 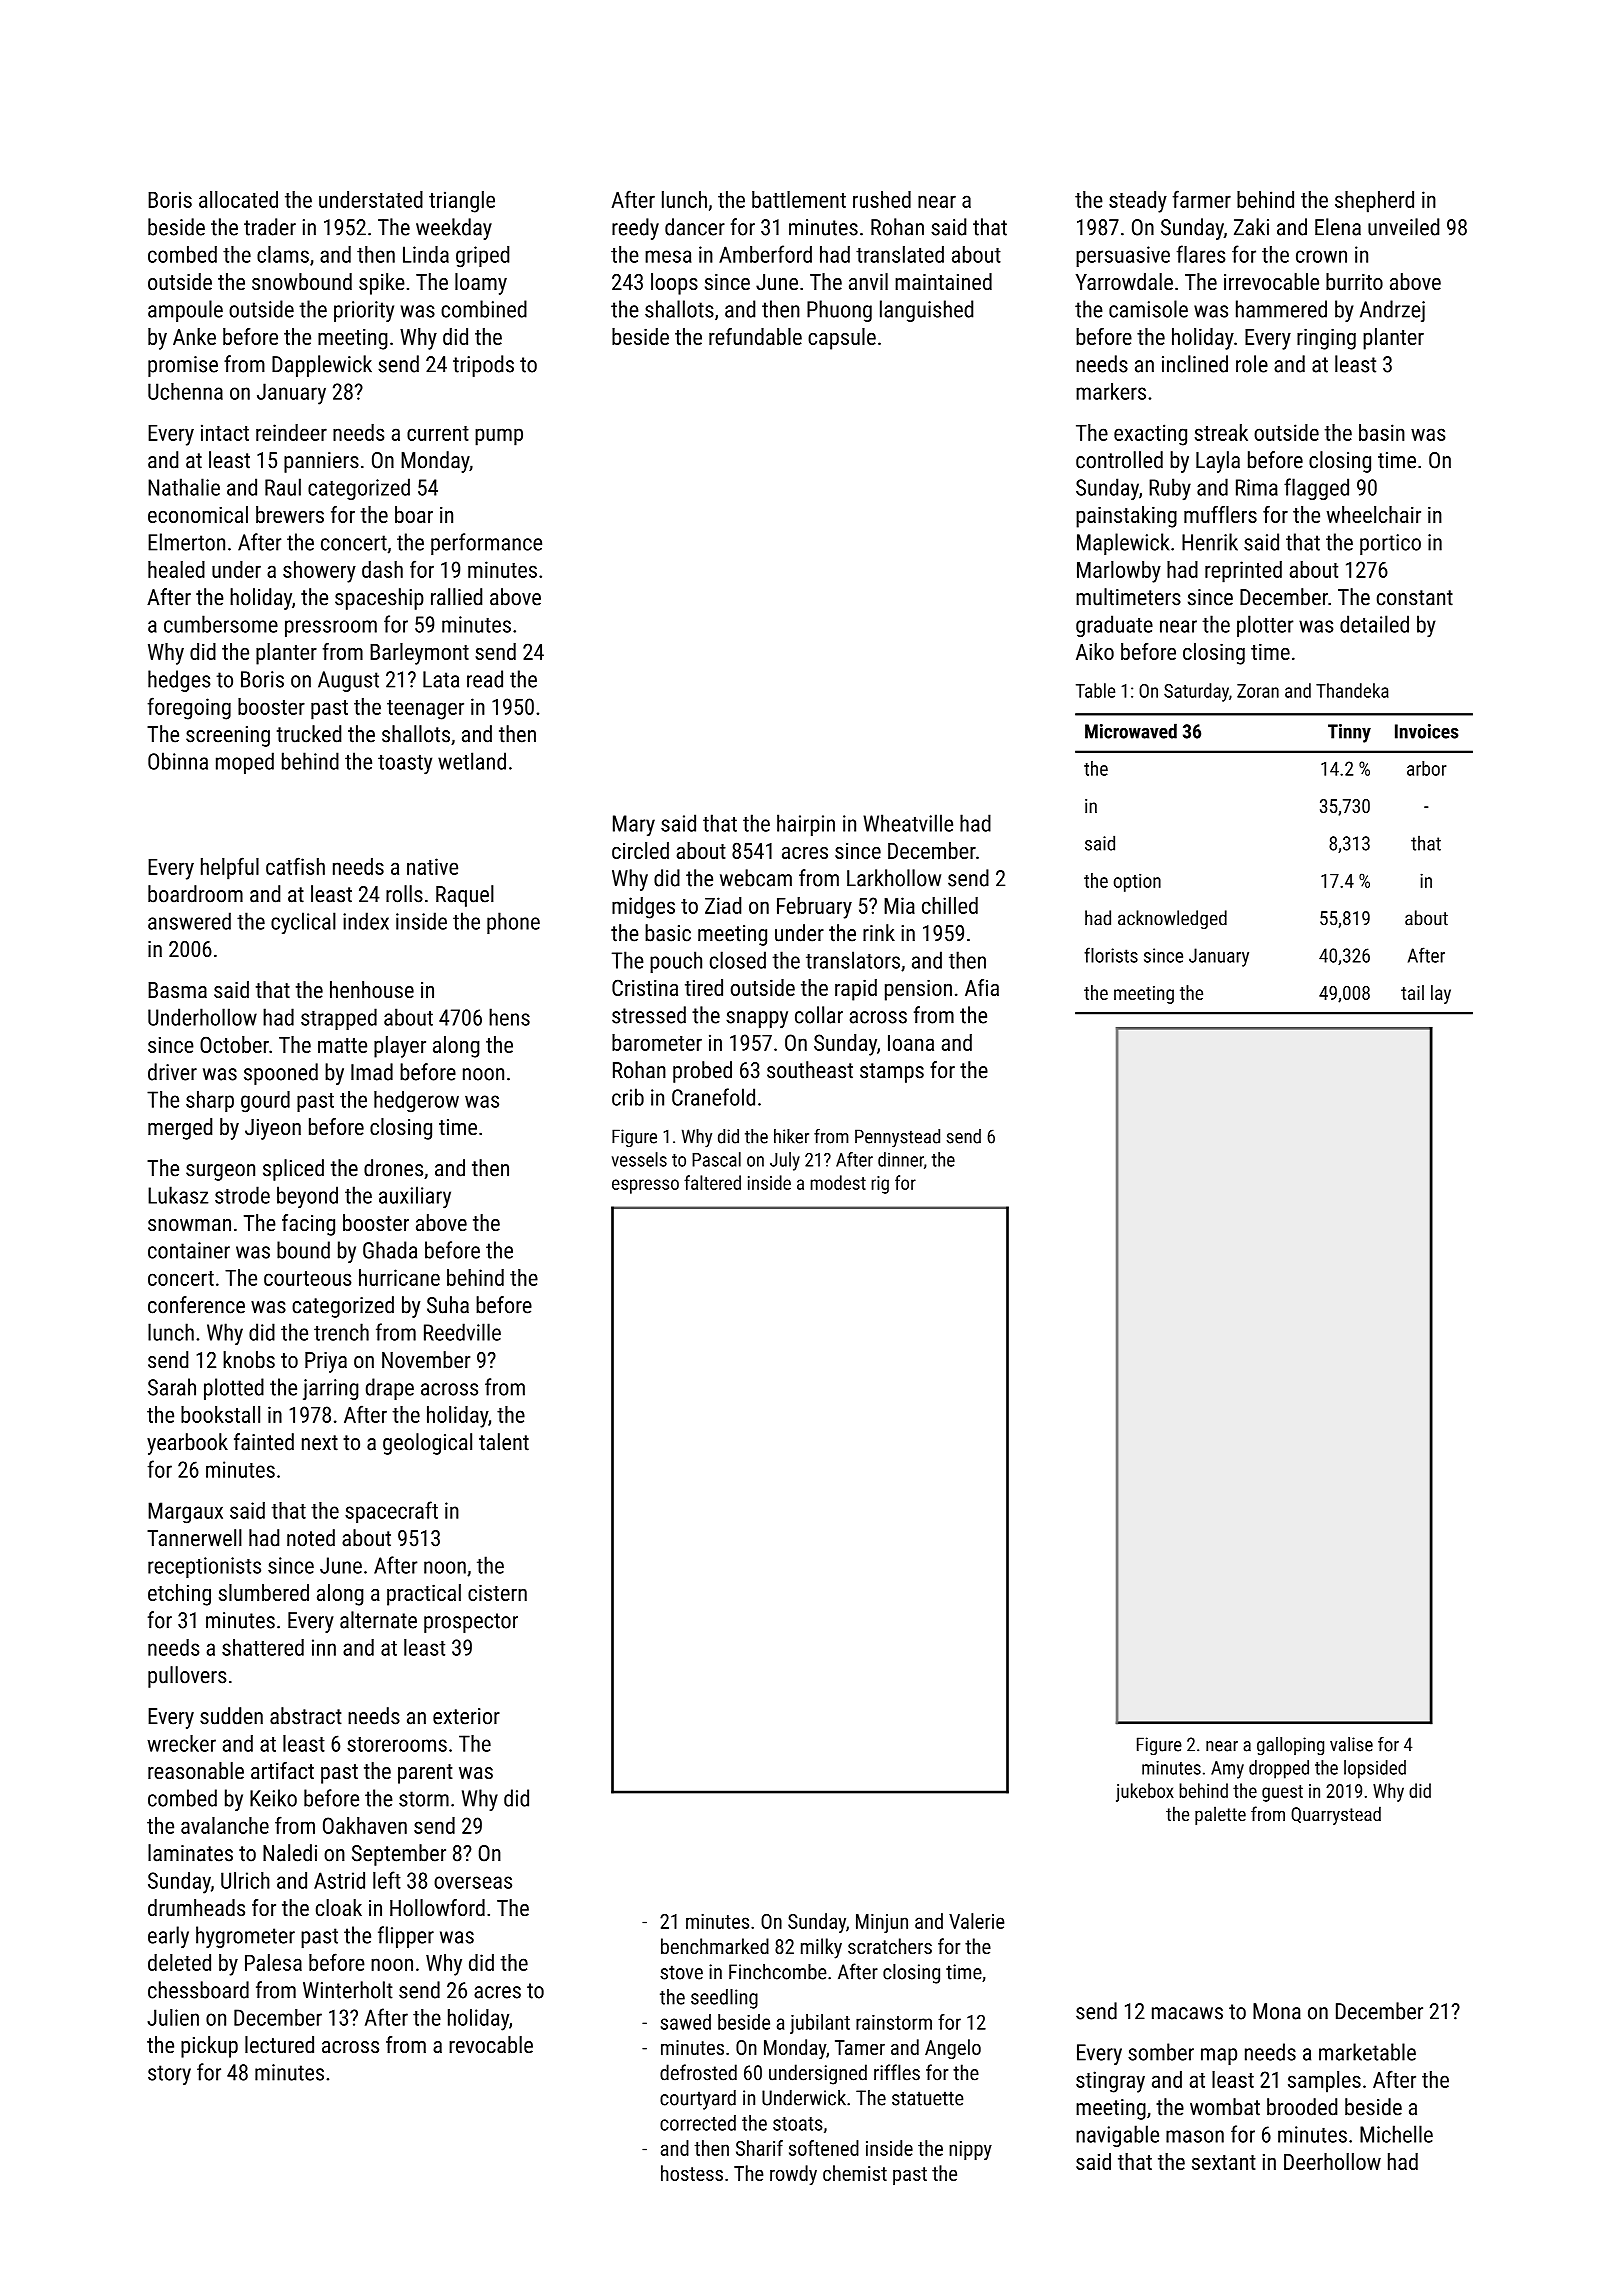 I want to click on jukebox, so click(x=1145, y=1792).
